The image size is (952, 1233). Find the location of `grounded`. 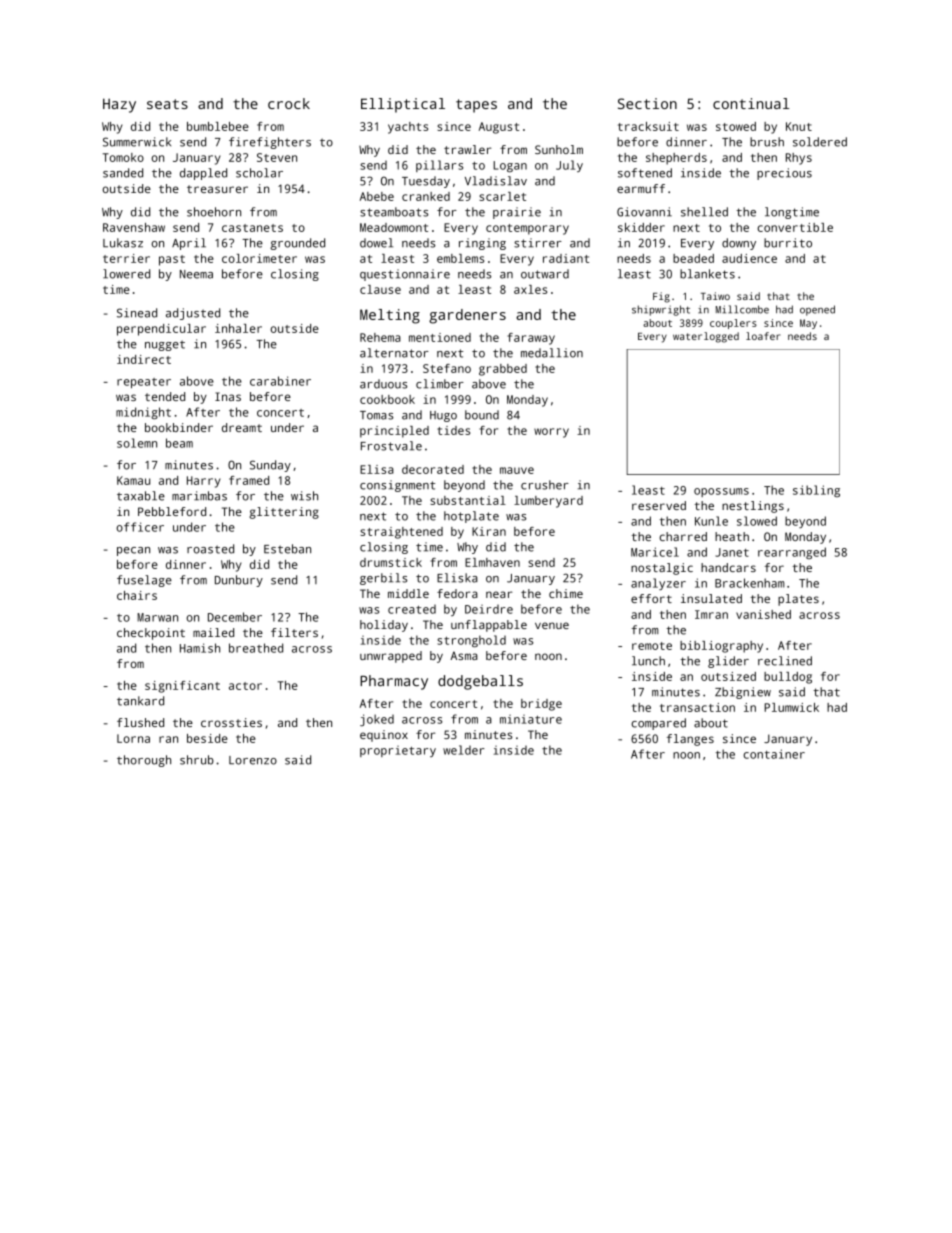

grounded is located at coordinates (297, 244).
